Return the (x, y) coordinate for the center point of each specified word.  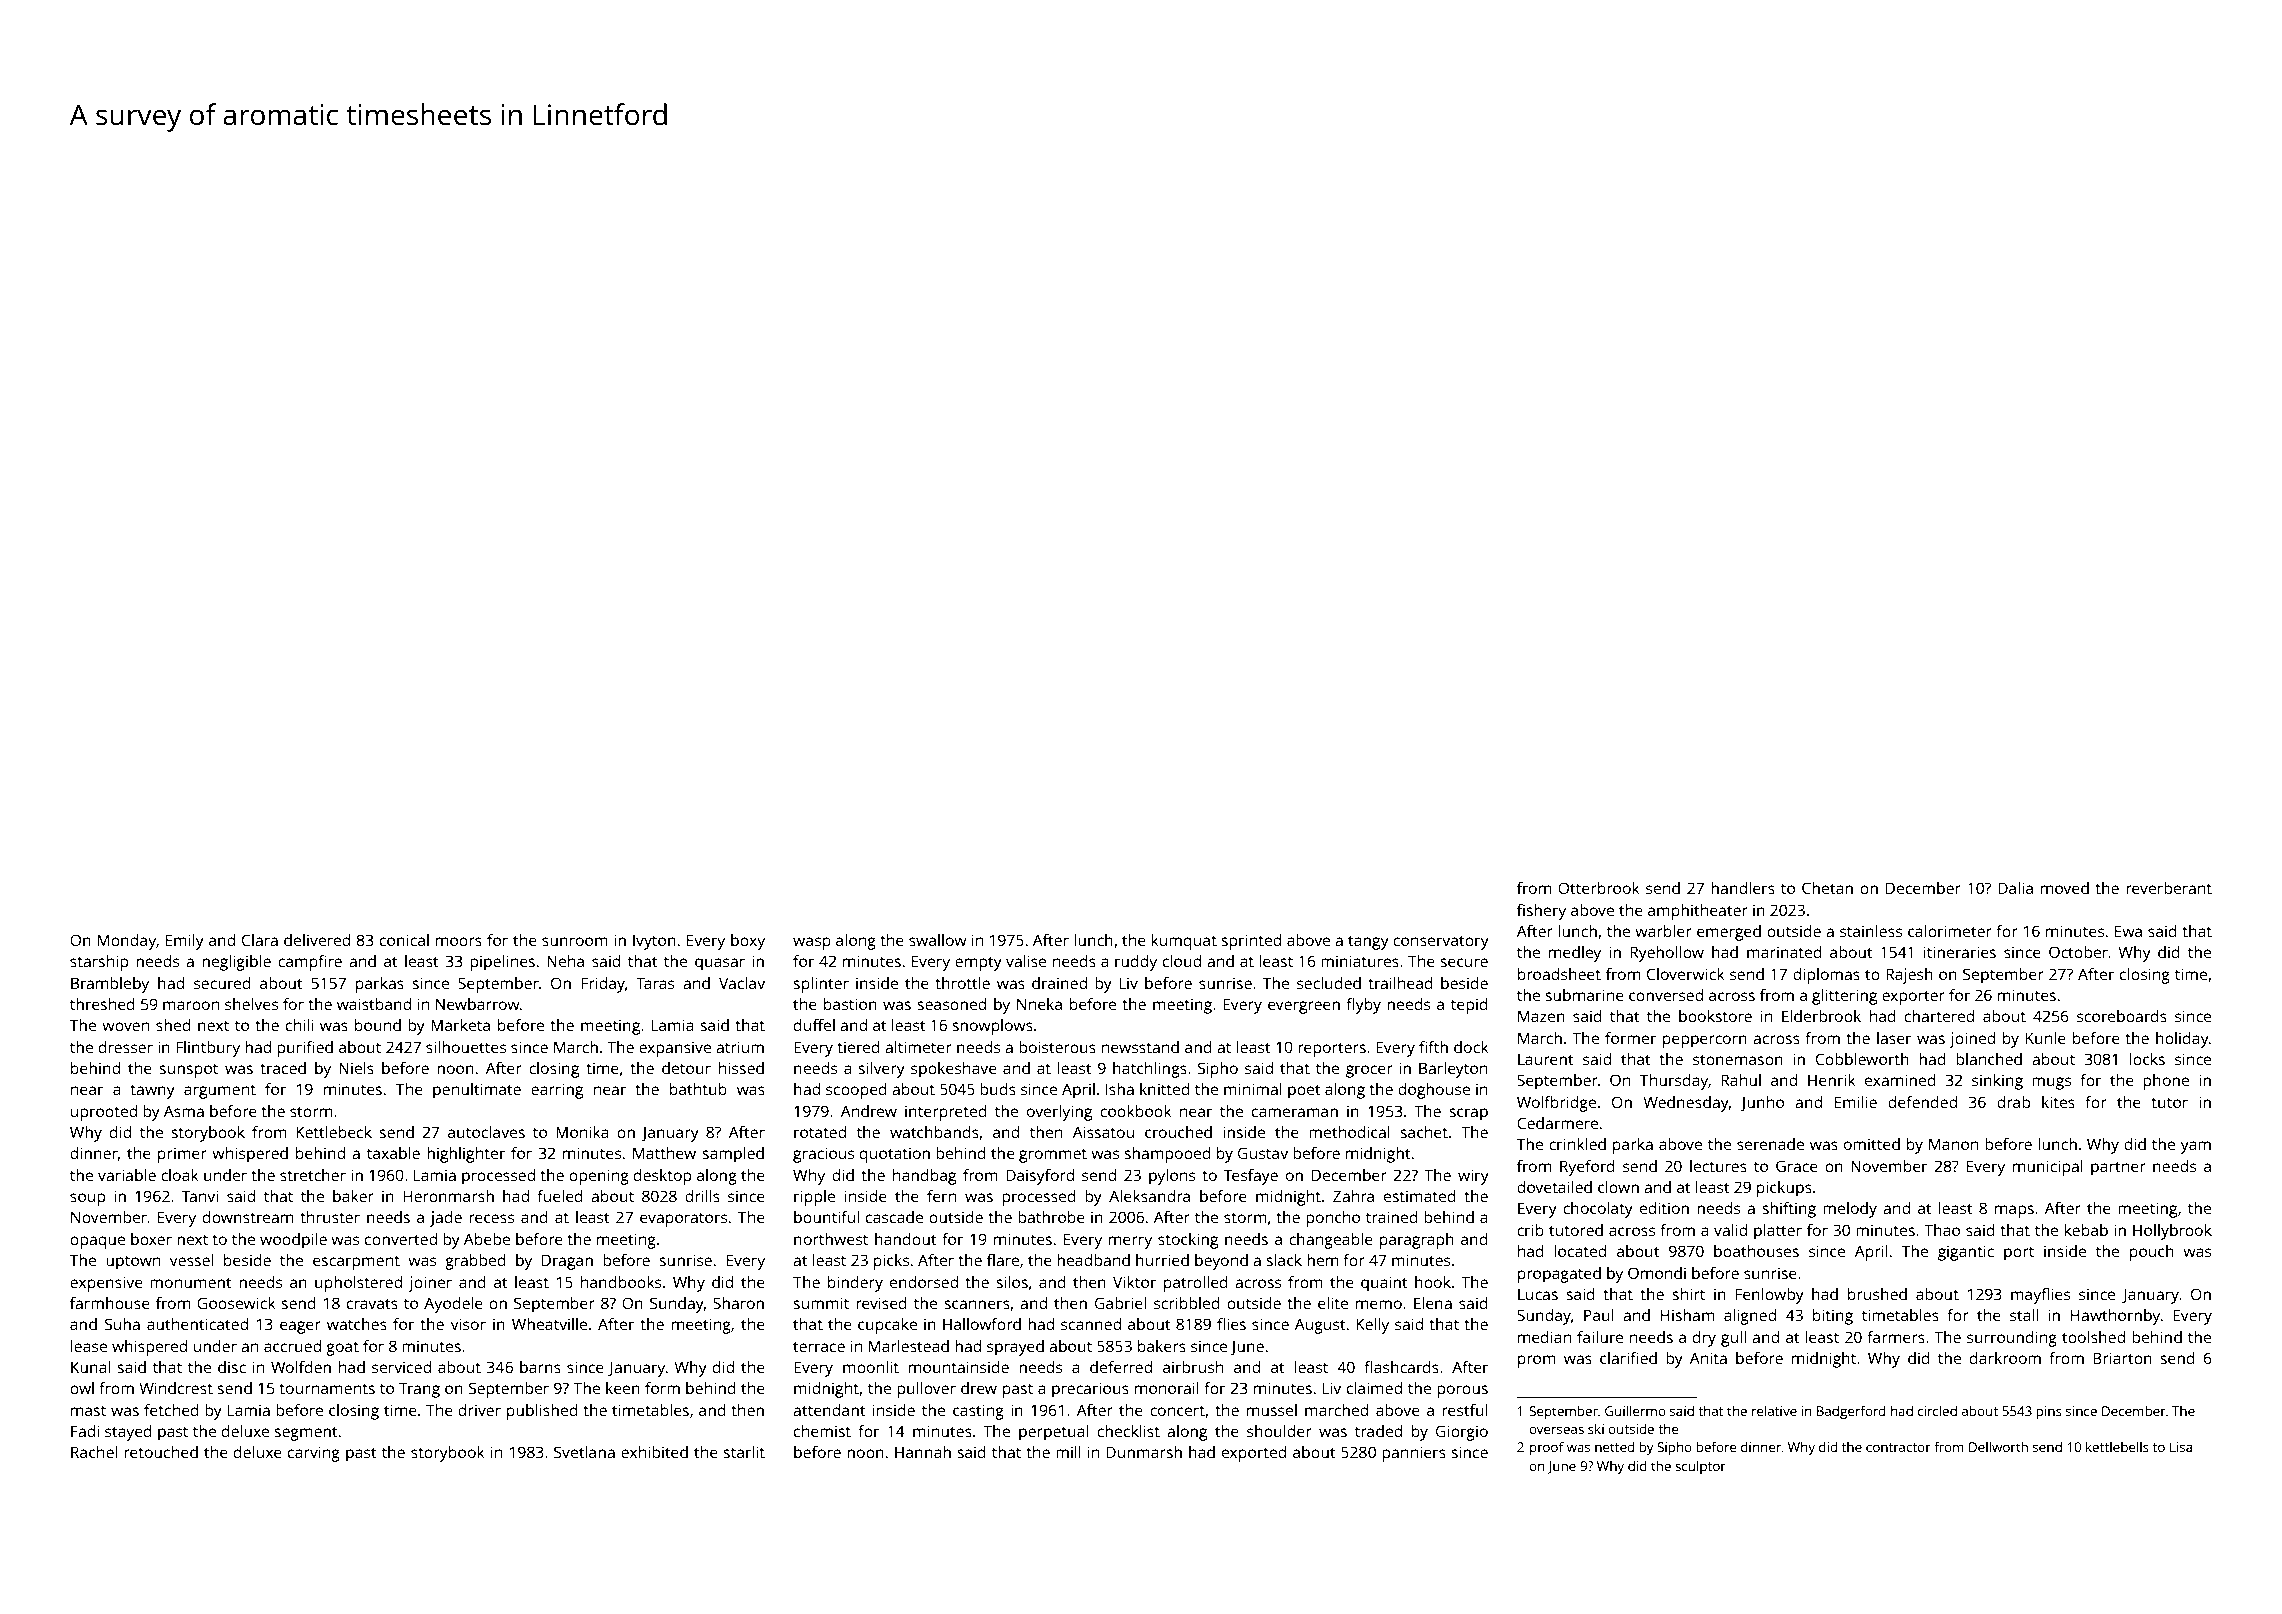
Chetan (1827, 888)
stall (2024, 1315)
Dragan (567, 1262)
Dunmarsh (1144, 1452)
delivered (317, 940)
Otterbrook (1599, 888)
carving (314, 1454)
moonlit (871, 1367)
